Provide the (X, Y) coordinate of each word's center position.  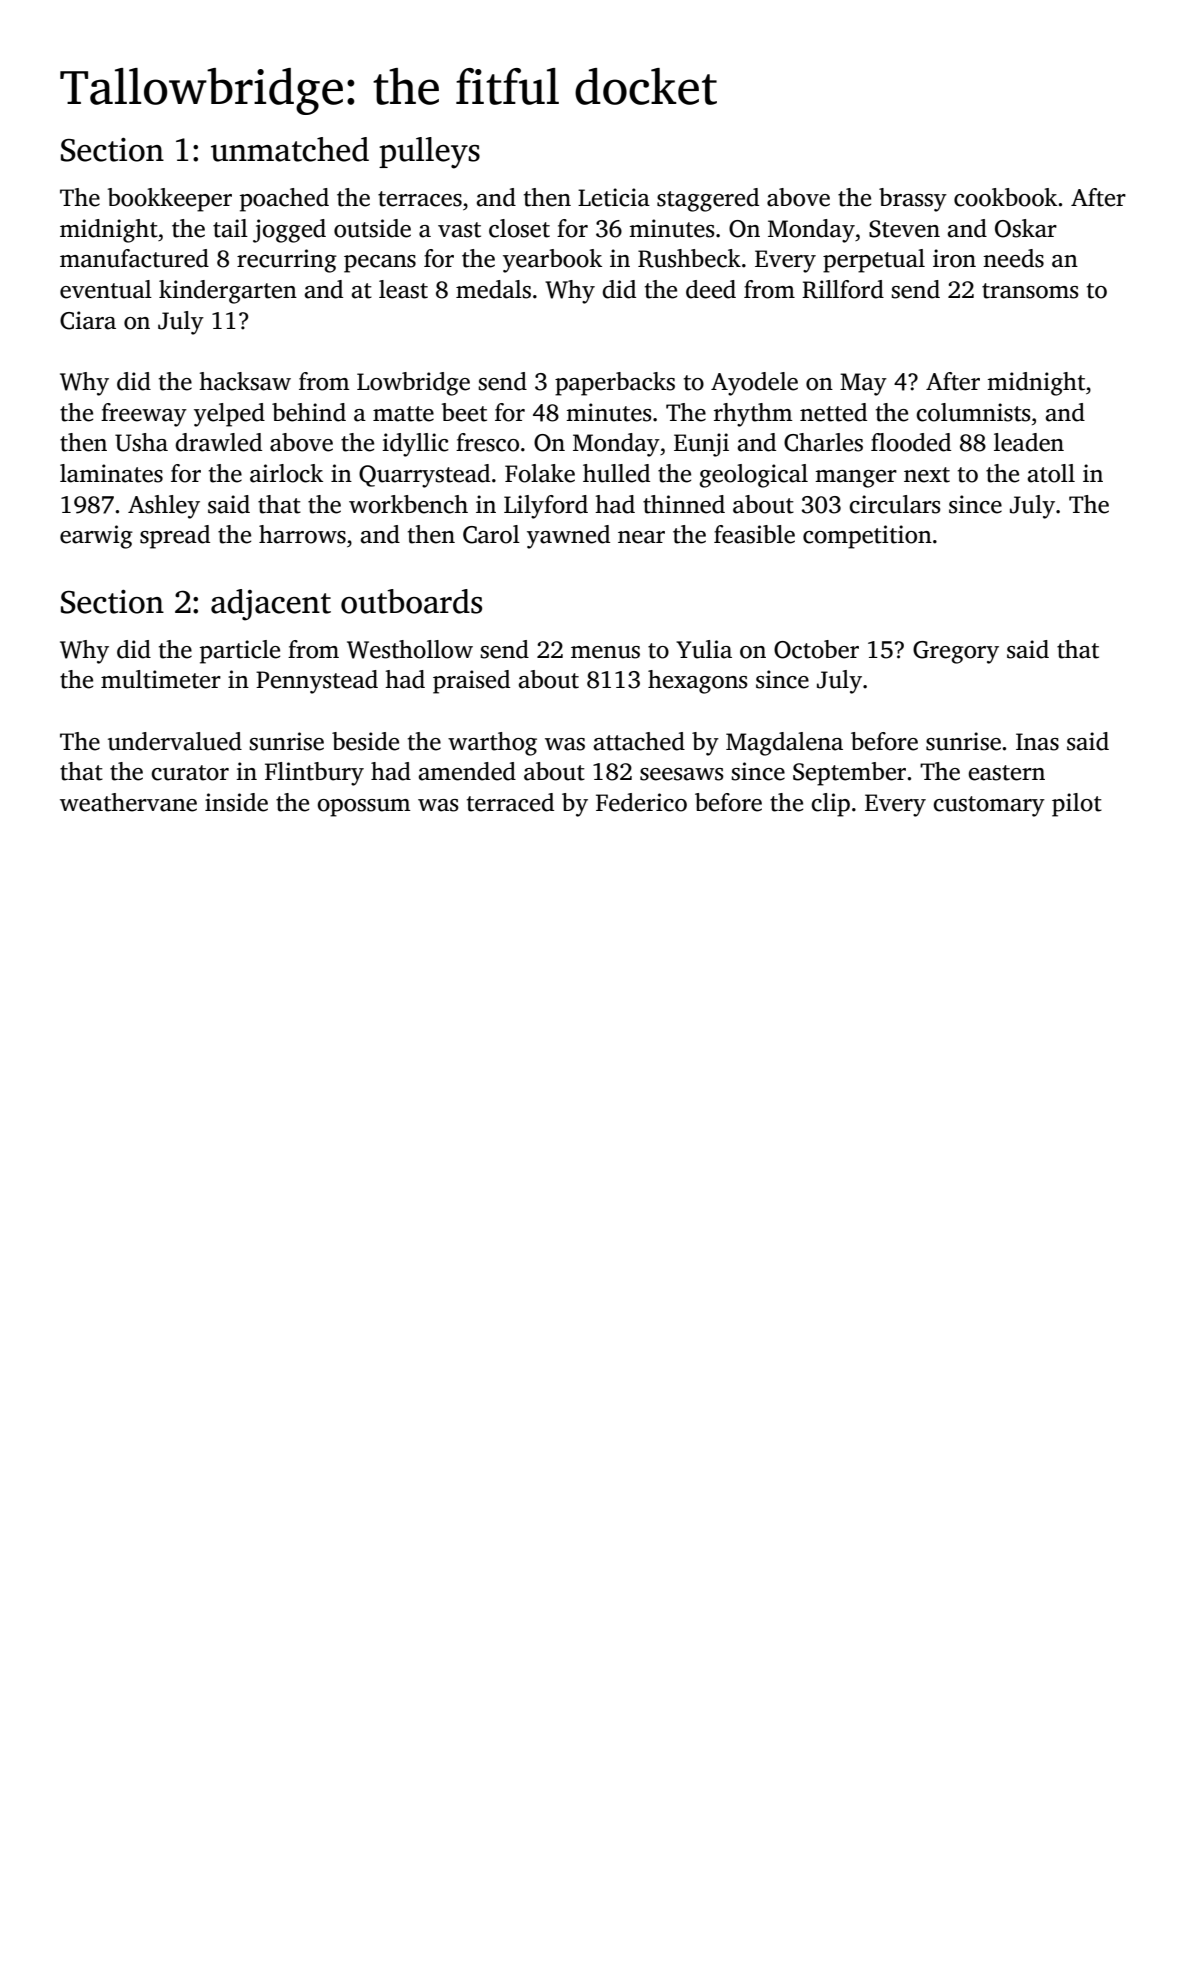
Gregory (956, 652)
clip (830, 805)
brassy (913, 200)
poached (284, 200)
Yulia (704, 649)
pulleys (429, 153)
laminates (111, 473)
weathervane (128, 802)
